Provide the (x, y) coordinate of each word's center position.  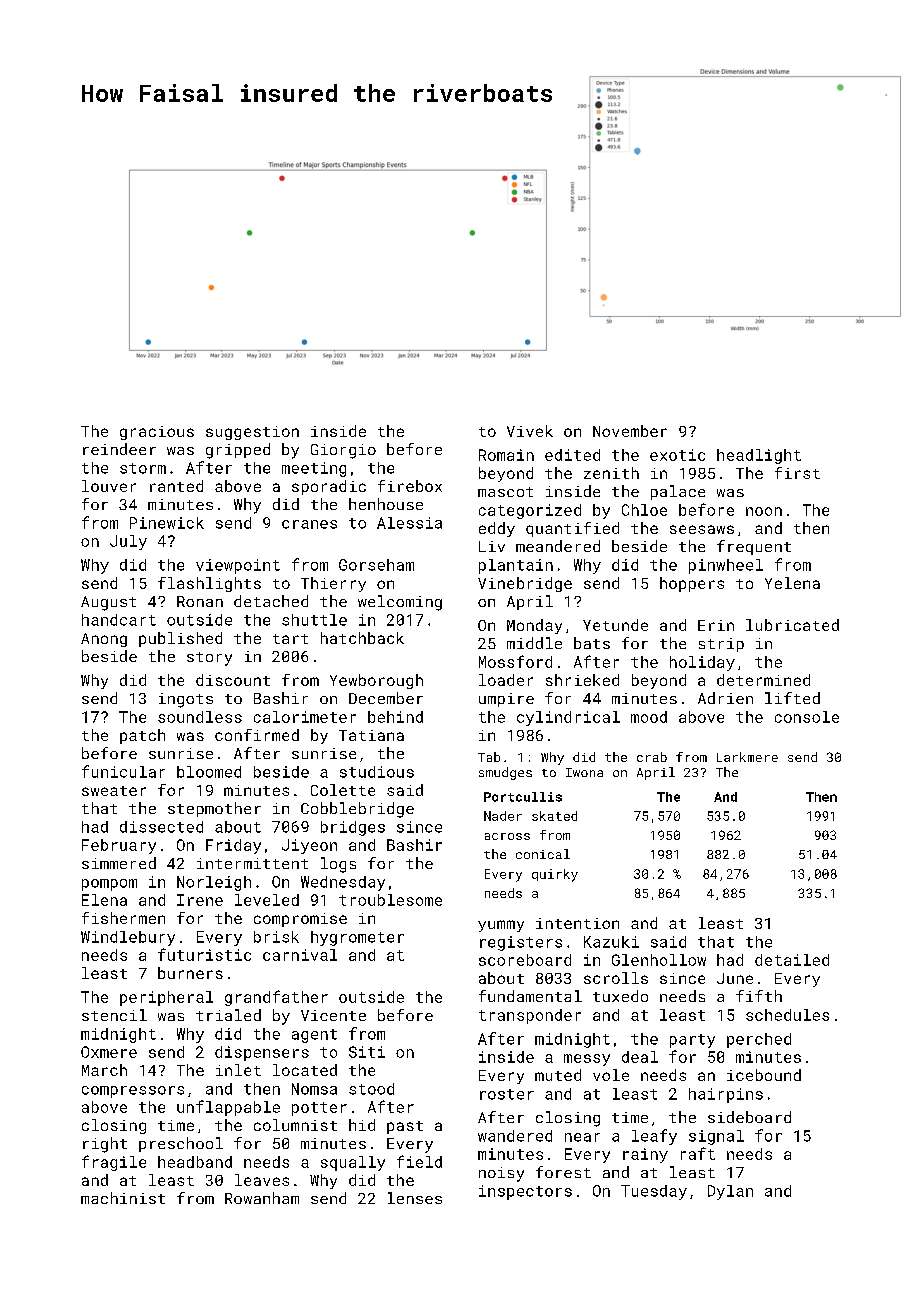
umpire (506, 700)
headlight (759, 456)
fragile (114, 1163)
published (180, 639)
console (807, 717)
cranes (309, 524)
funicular (123, 771)
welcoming (400, 603)
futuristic (204, 954)
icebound (764, 1075)
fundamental (530, 996)
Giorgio (343, 451)
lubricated (792, 625)
